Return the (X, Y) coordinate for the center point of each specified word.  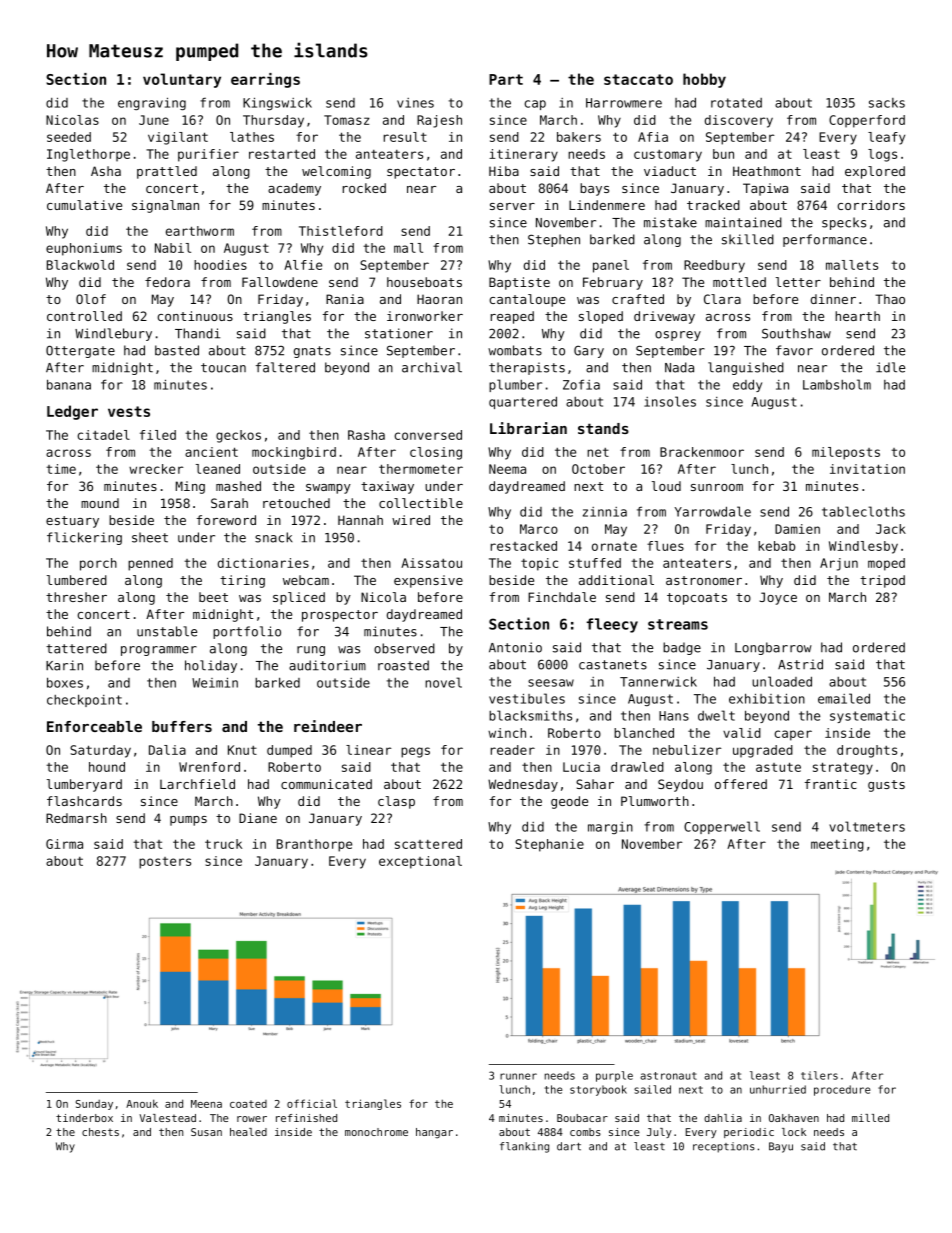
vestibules (527, 698)
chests (100, 1132)
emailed (844, 698)
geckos (238, 436)
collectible (421, 503)
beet (213, 597)
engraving (152, 103)
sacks (887, 103)
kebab (776, 546)
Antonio (515, 647)
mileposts (846, 453)
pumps (188, 821)
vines (415, 103)
